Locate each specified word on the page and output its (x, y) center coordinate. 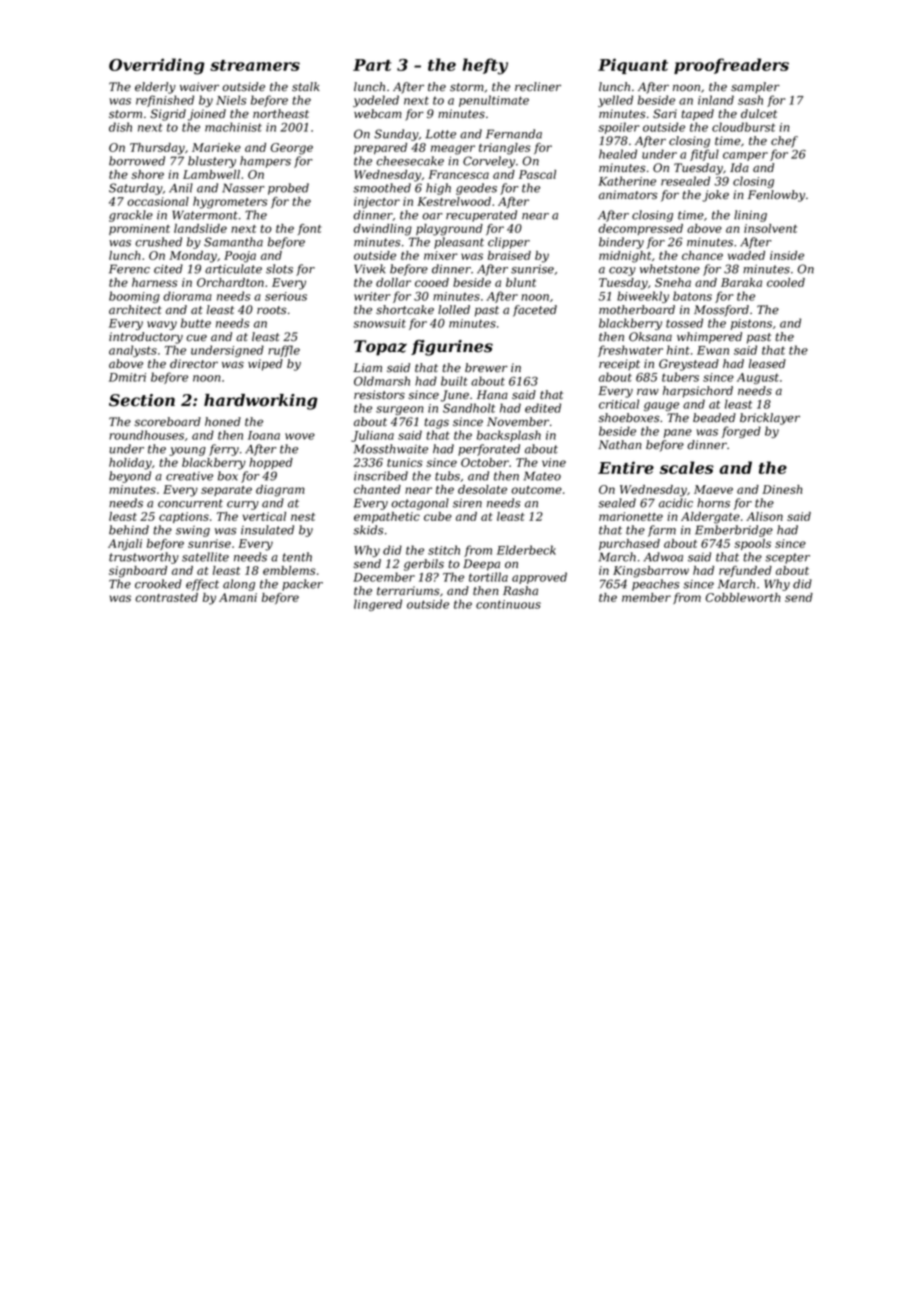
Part (372, 65)
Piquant (633, 66)
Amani (238, 597)
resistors (379, 395)
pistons (751, 324)
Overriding (157, 66)
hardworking (261, 402)
